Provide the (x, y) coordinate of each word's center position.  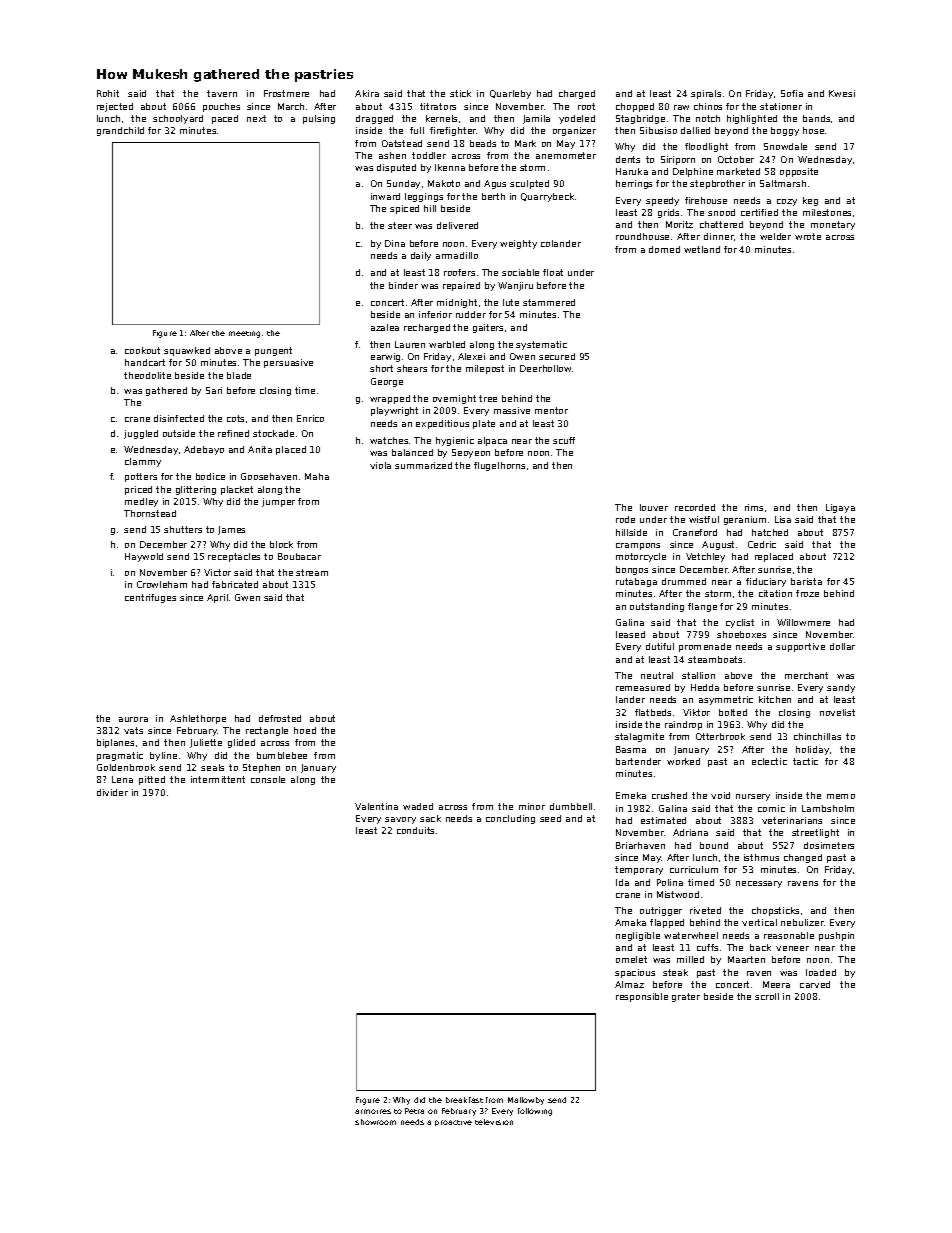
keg (810, 201)
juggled (141, 434)
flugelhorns (499, 466)
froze (807, 593)
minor (532, 806)
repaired (461, 286)
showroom (375, 1122)
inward (385, 196)
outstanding (657, 607)
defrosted (280, 718)
